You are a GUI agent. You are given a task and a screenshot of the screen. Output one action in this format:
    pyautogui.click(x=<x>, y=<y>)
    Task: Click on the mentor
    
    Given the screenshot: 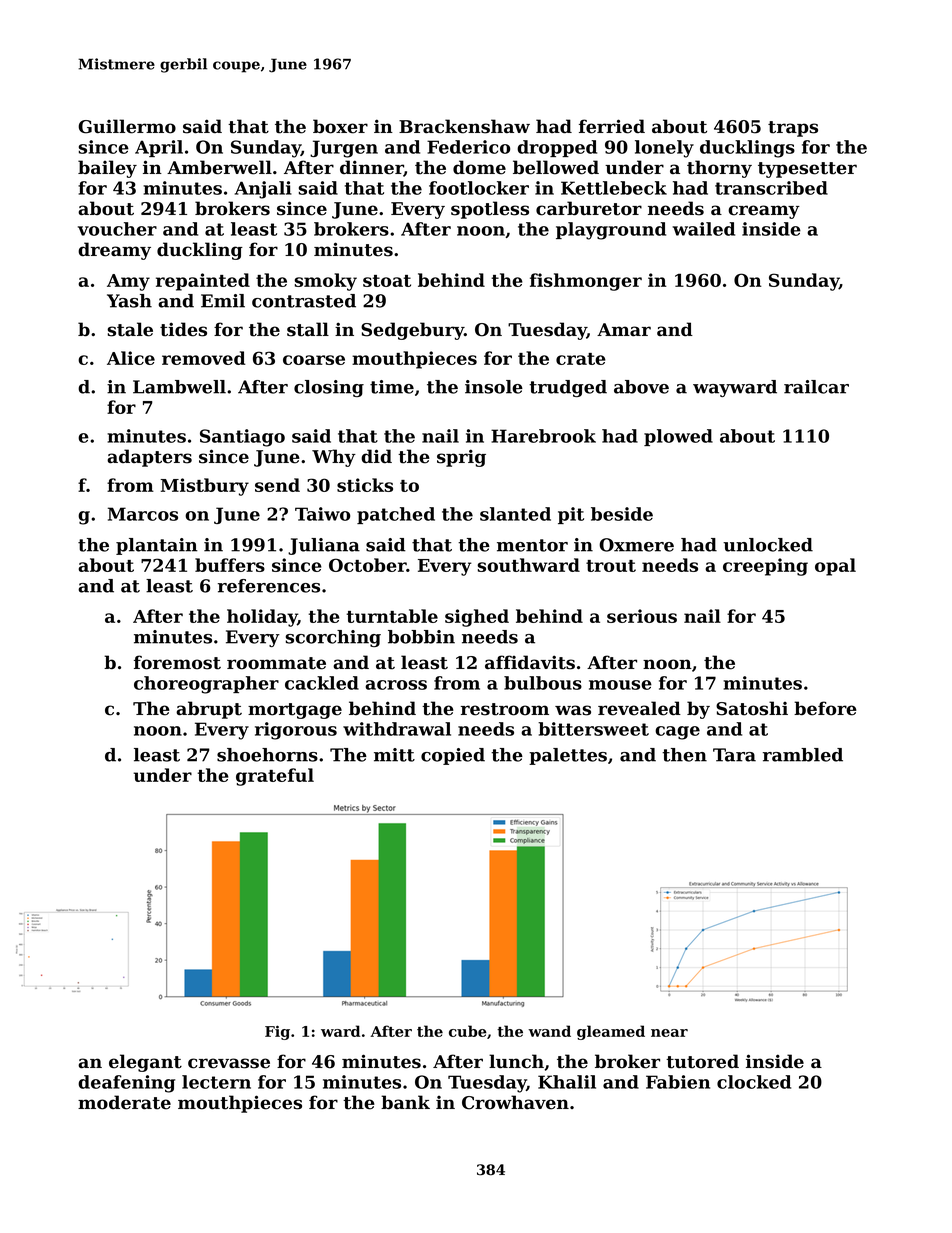 What is the action you would take?
    pyautogui.click(x=532, y=545)
